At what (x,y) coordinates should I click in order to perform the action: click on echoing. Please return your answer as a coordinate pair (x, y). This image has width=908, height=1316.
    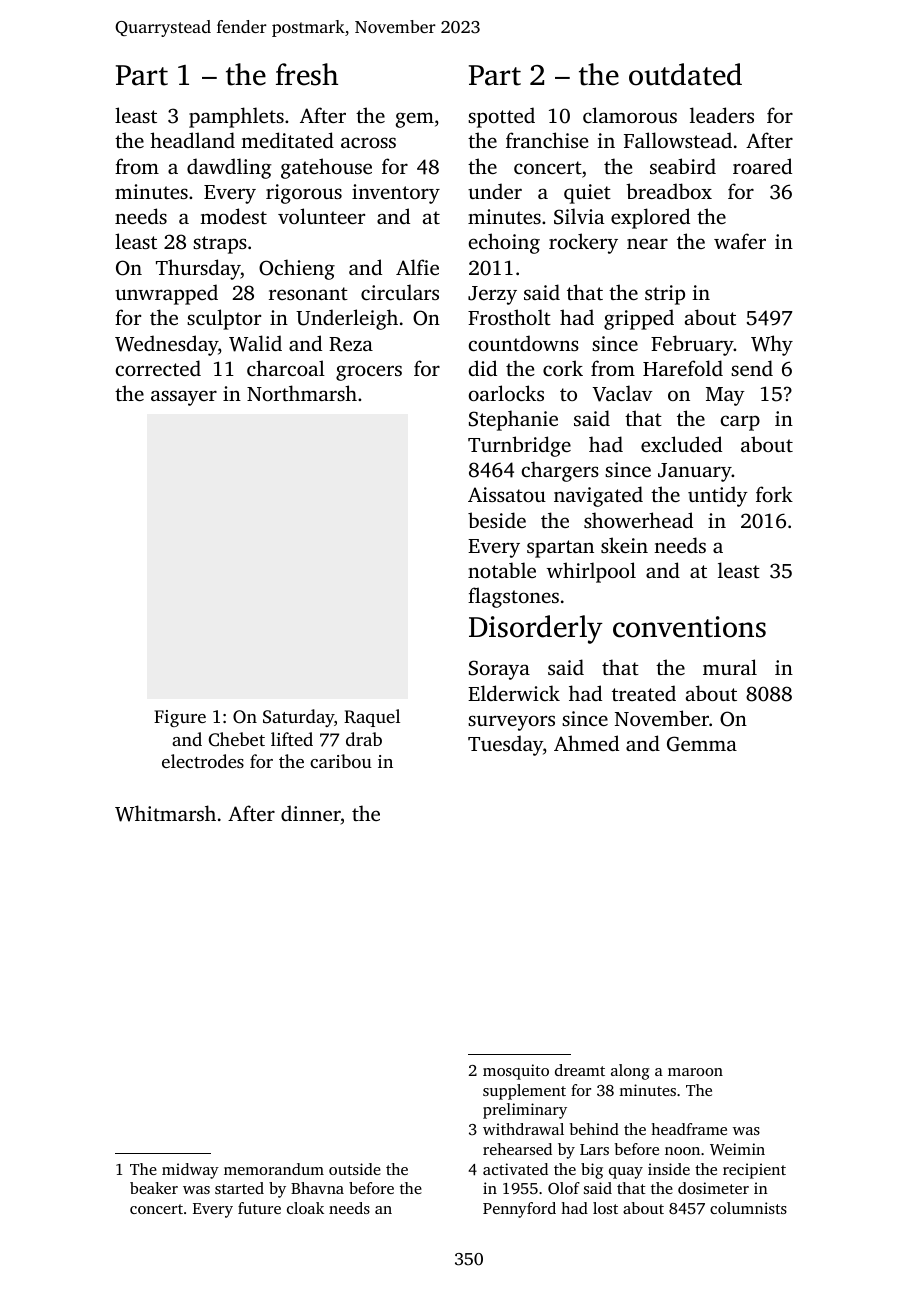
    Looking at the image, I should click on (504, 243).
